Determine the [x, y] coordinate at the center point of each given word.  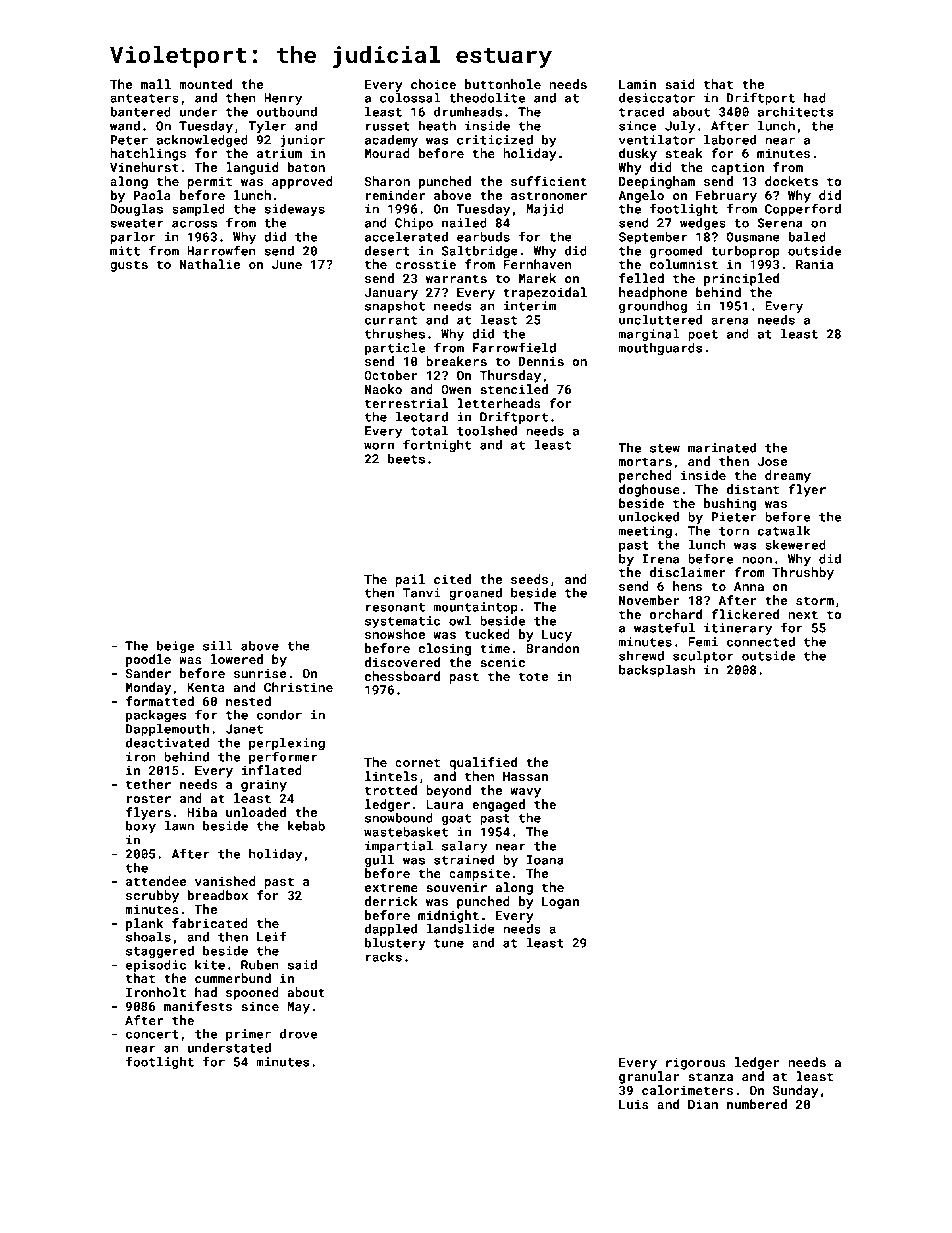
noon [757, 560]
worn [379, 446]
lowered [237, 659]
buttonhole [503, 84]
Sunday [796, 1091]
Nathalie [210, 264]
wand [125, 126]
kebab [306, 826]
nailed [464, 223]
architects [795, 112]
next [803, 614]
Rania [814, 264]
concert [152, 1034]
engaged [498, 805]
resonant [395, 607]
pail [410, 580]
